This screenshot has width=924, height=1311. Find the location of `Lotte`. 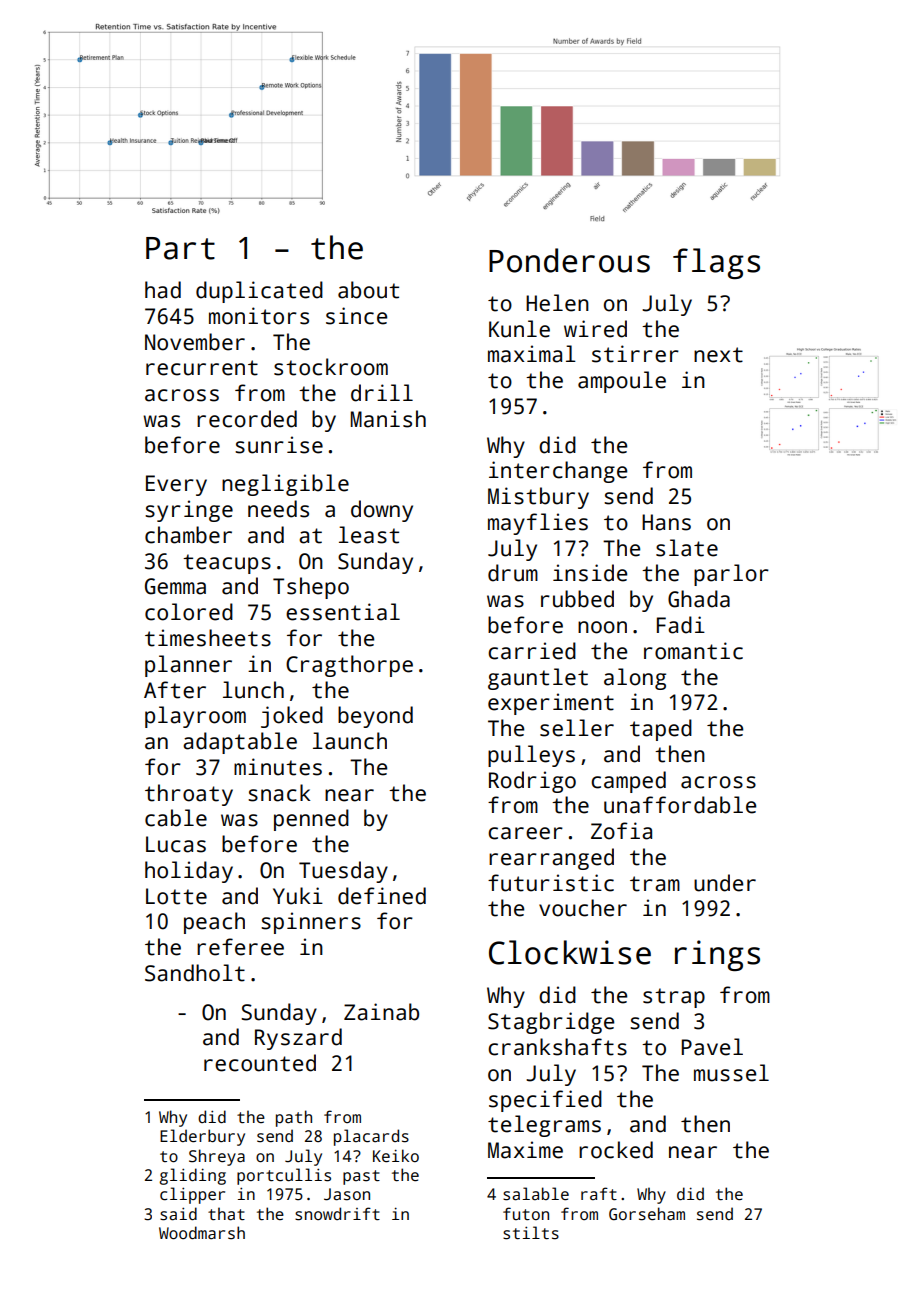

Lotte is located at coordinates (176, 896).
